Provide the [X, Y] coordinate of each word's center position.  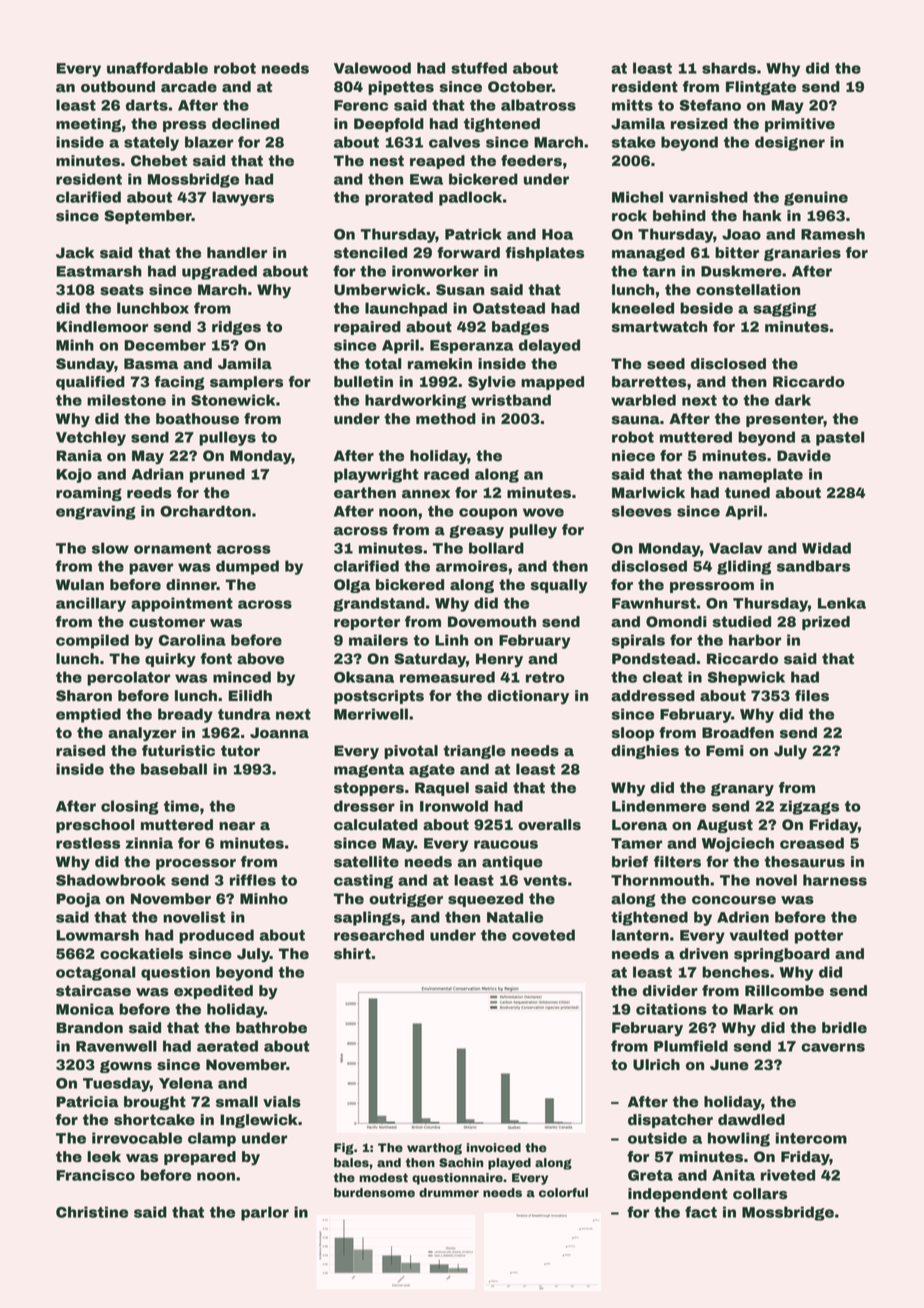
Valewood [372, 68]
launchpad [406, 309]
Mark [754, 1009]
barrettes [649, 382]
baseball [174, 769]
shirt [352, 954]
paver [151, 569]
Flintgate [761, 88]
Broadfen [738, 733]
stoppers [369, 789]
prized [826, 623]
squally [559, 586]
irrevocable [137, 1138]
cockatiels [141, 954]
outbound [118, 87]
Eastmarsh [99, 271]
